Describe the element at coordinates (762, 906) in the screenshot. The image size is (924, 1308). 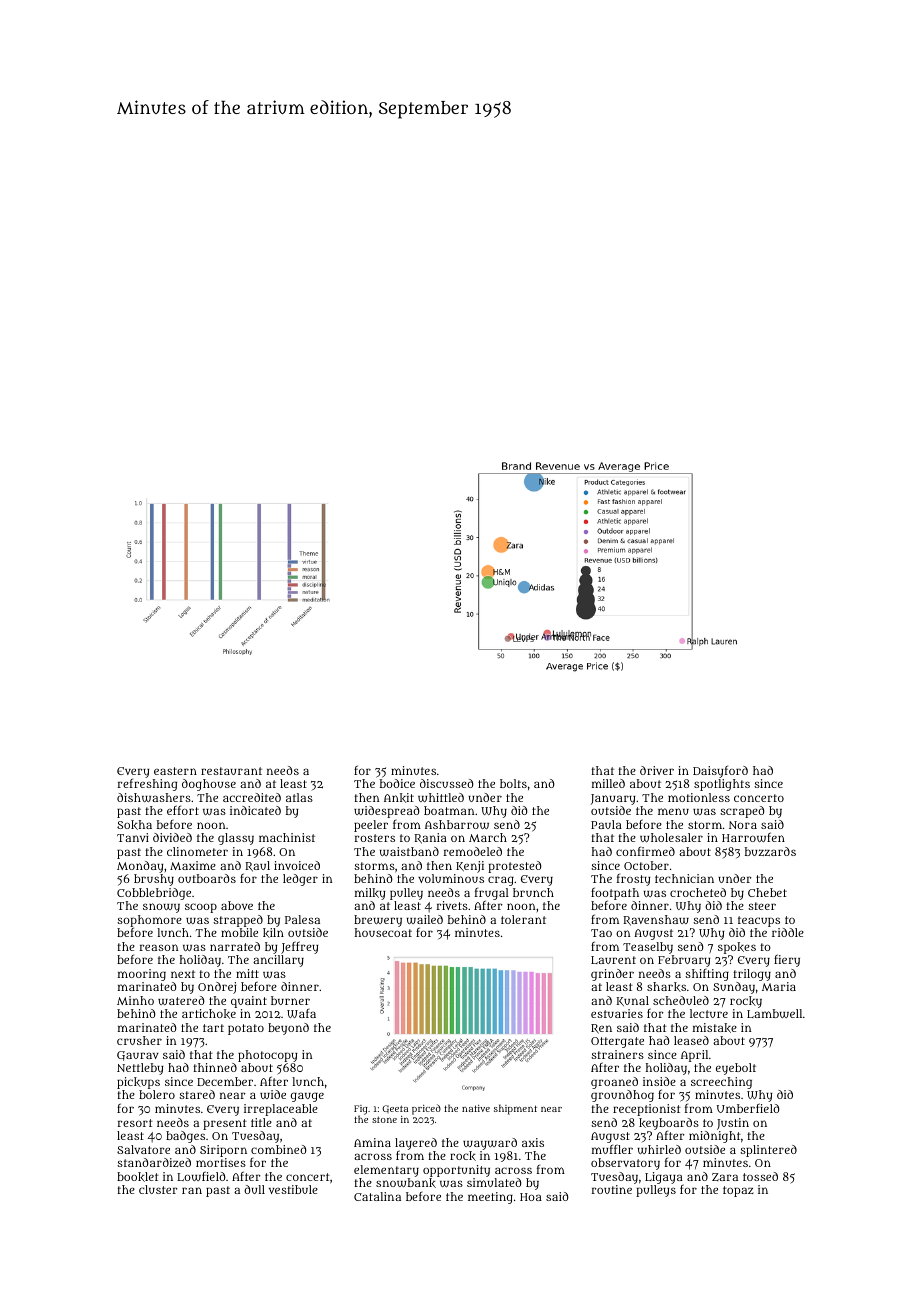
I see `steer` at that location.
